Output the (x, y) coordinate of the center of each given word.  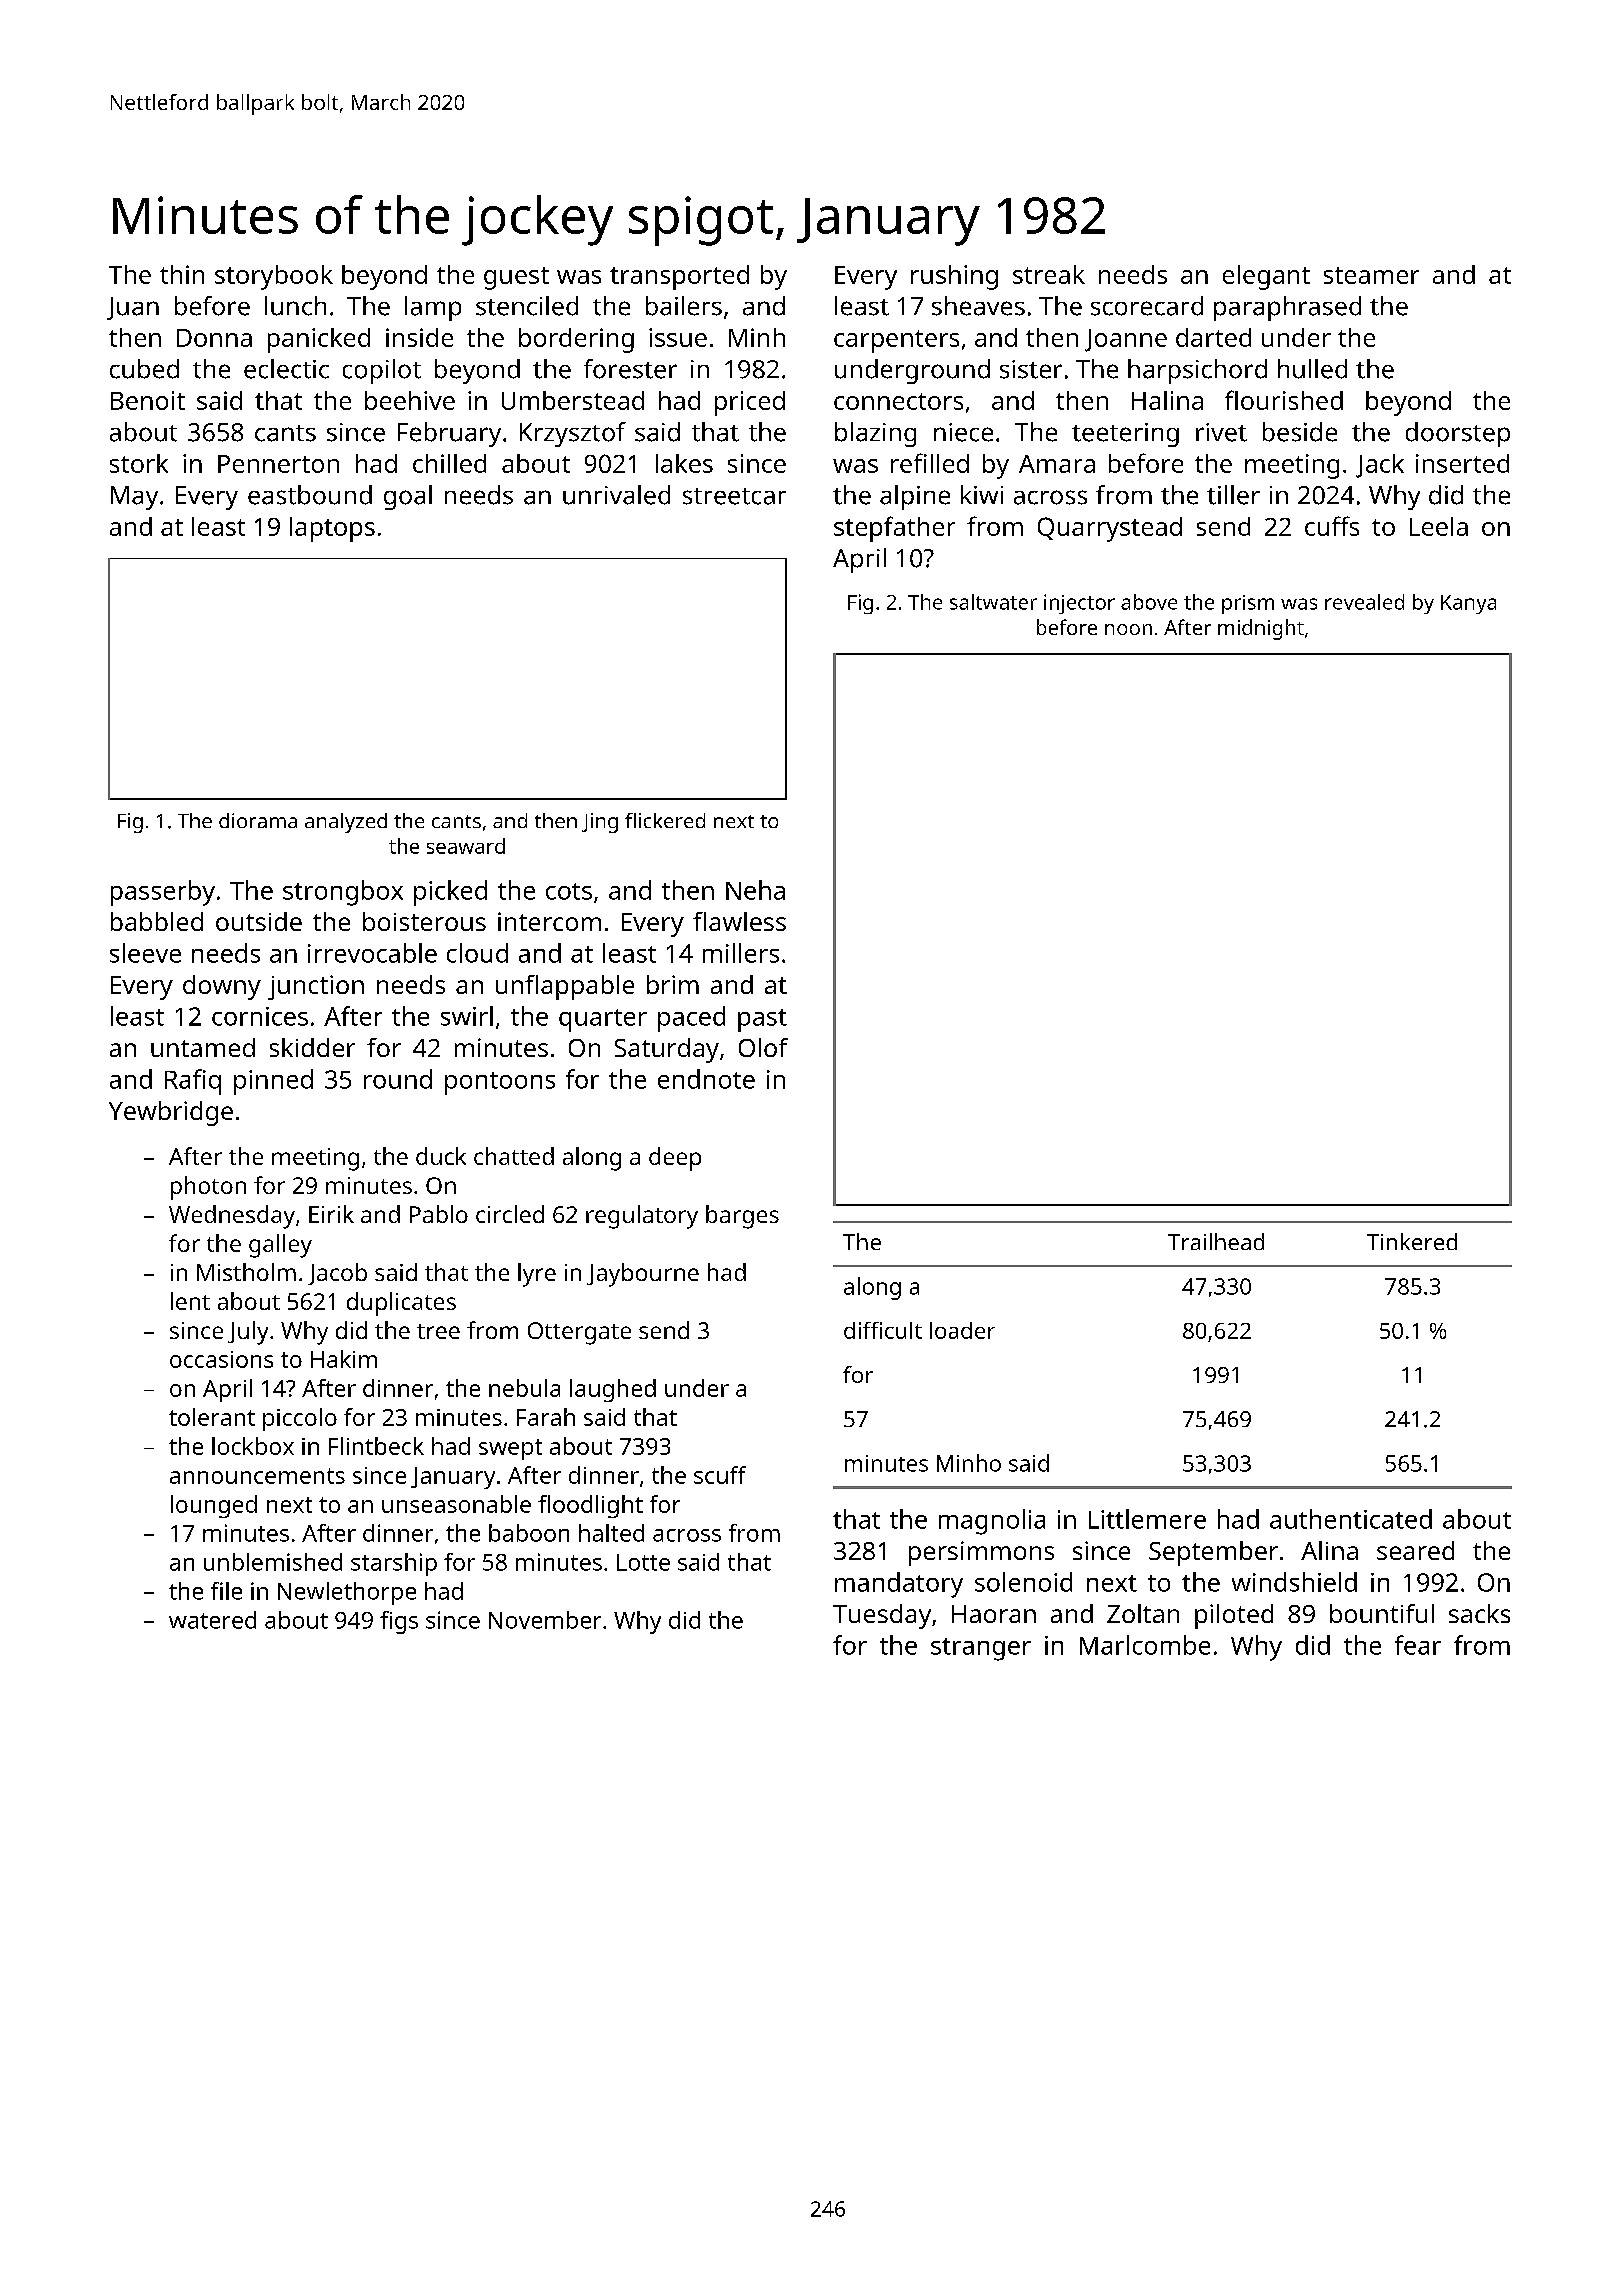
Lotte (643, 1562)
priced (750, 403)
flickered (665, 820)
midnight (1261, 629)
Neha (755, 890)
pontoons (500, 1083)
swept (510, 1449)
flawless (739, 921)
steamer (1371, 275)
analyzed (346, 823)
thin (182, 274)
